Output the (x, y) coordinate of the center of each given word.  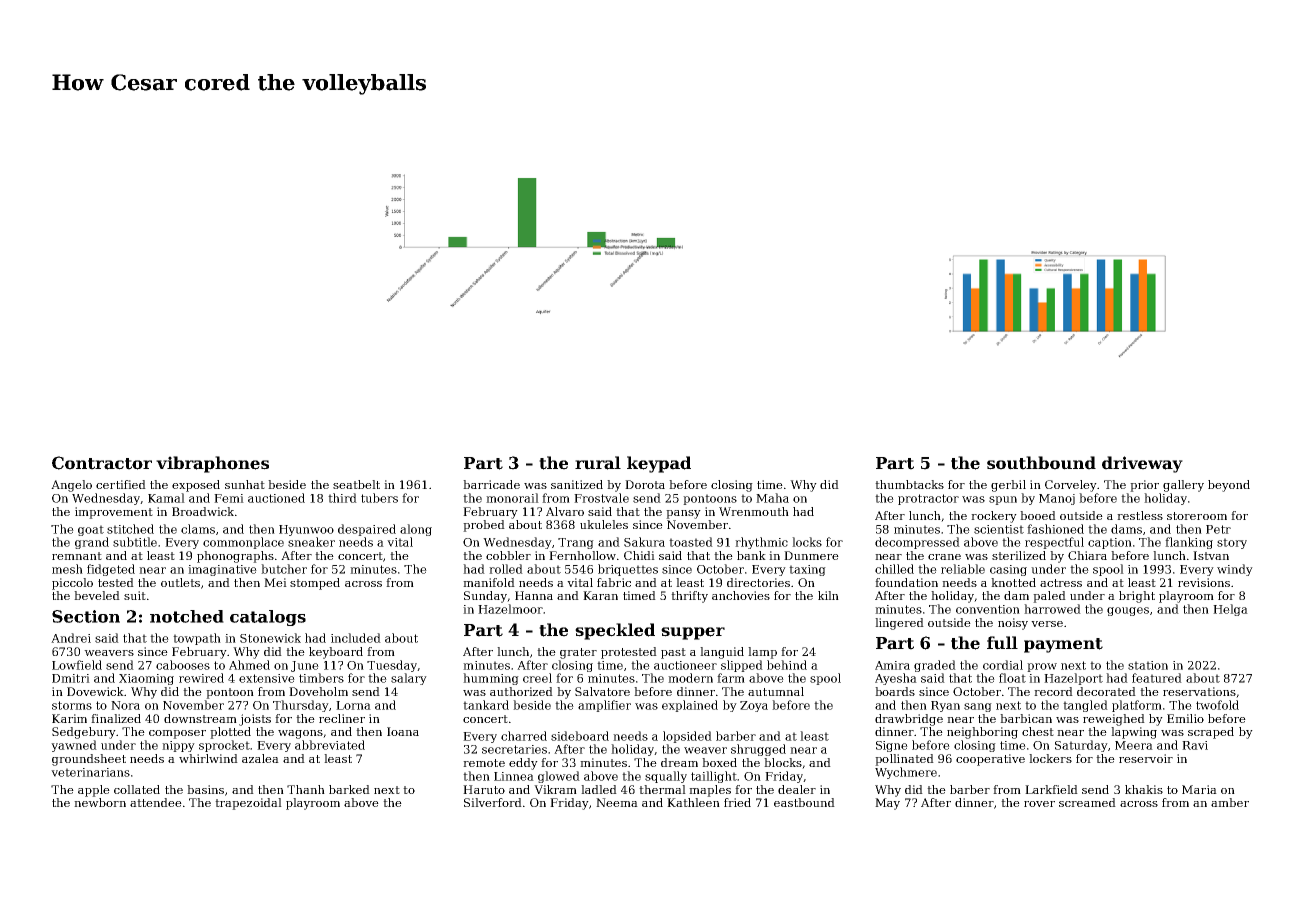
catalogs (268, 618)
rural (598, 463)
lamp (762, 653)
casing (1008, 570)
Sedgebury (84, 733)
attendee (156, 802)
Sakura (644, 542)
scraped (1211, 733)
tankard (486, 705)
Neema (617, 802)
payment (1063, 645)
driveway (1142, 464)
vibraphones (212, 464)
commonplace (243, 543)
